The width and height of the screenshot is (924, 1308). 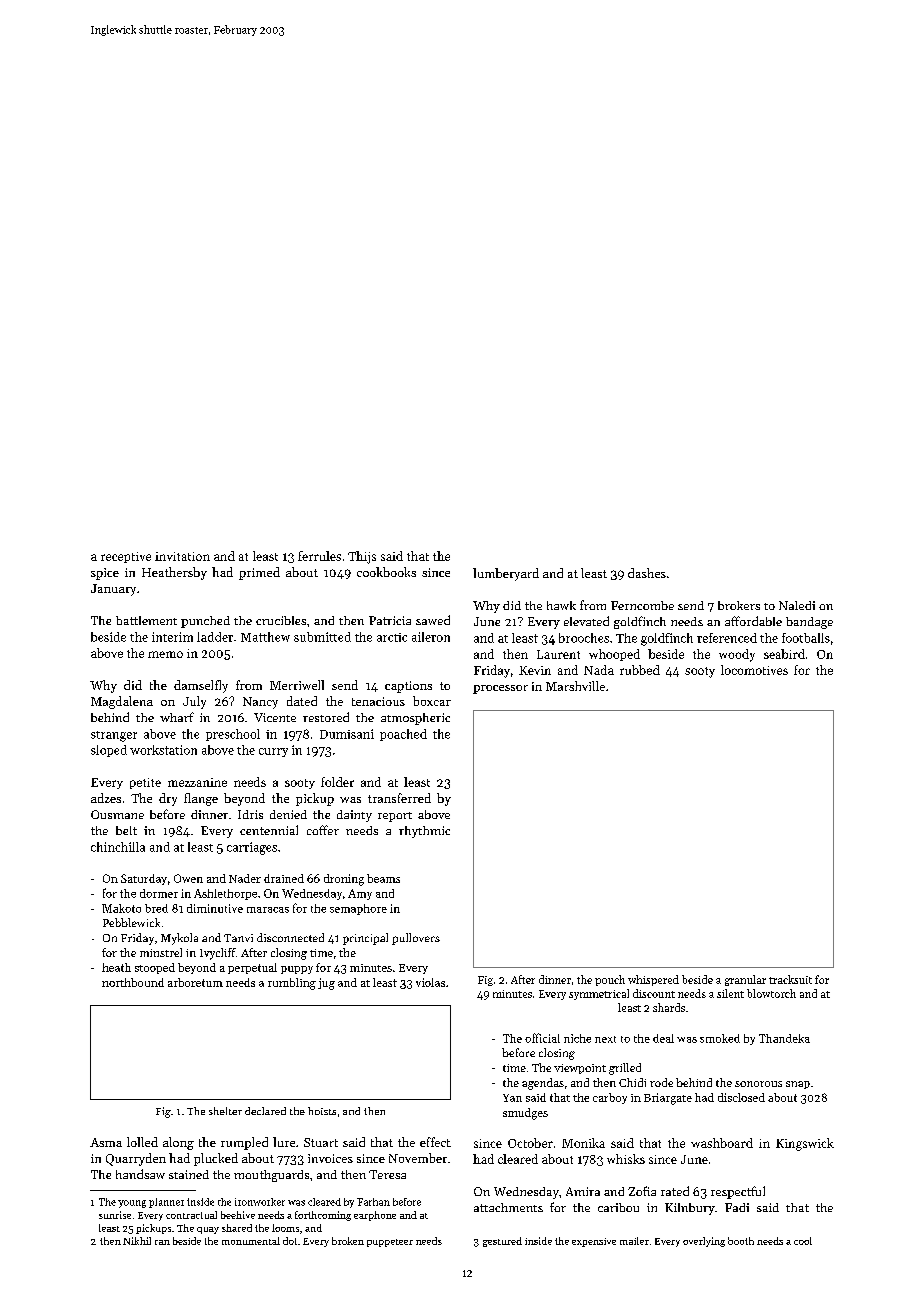 I want to click on Naledi, so click(x=797, y=605).
